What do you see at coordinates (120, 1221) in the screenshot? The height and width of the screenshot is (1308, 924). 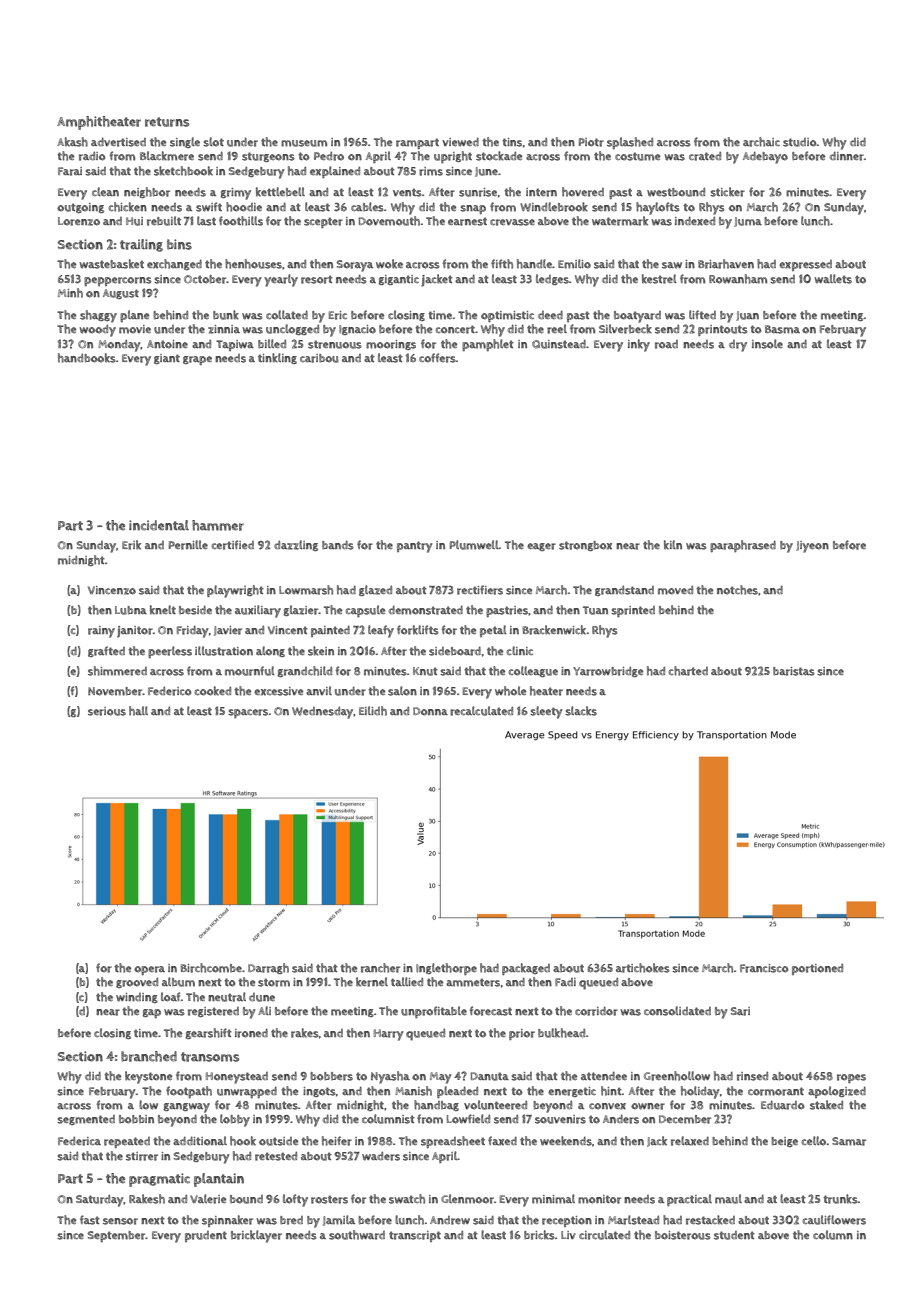 I see `sensor` at bounding box center [120, 1221].
